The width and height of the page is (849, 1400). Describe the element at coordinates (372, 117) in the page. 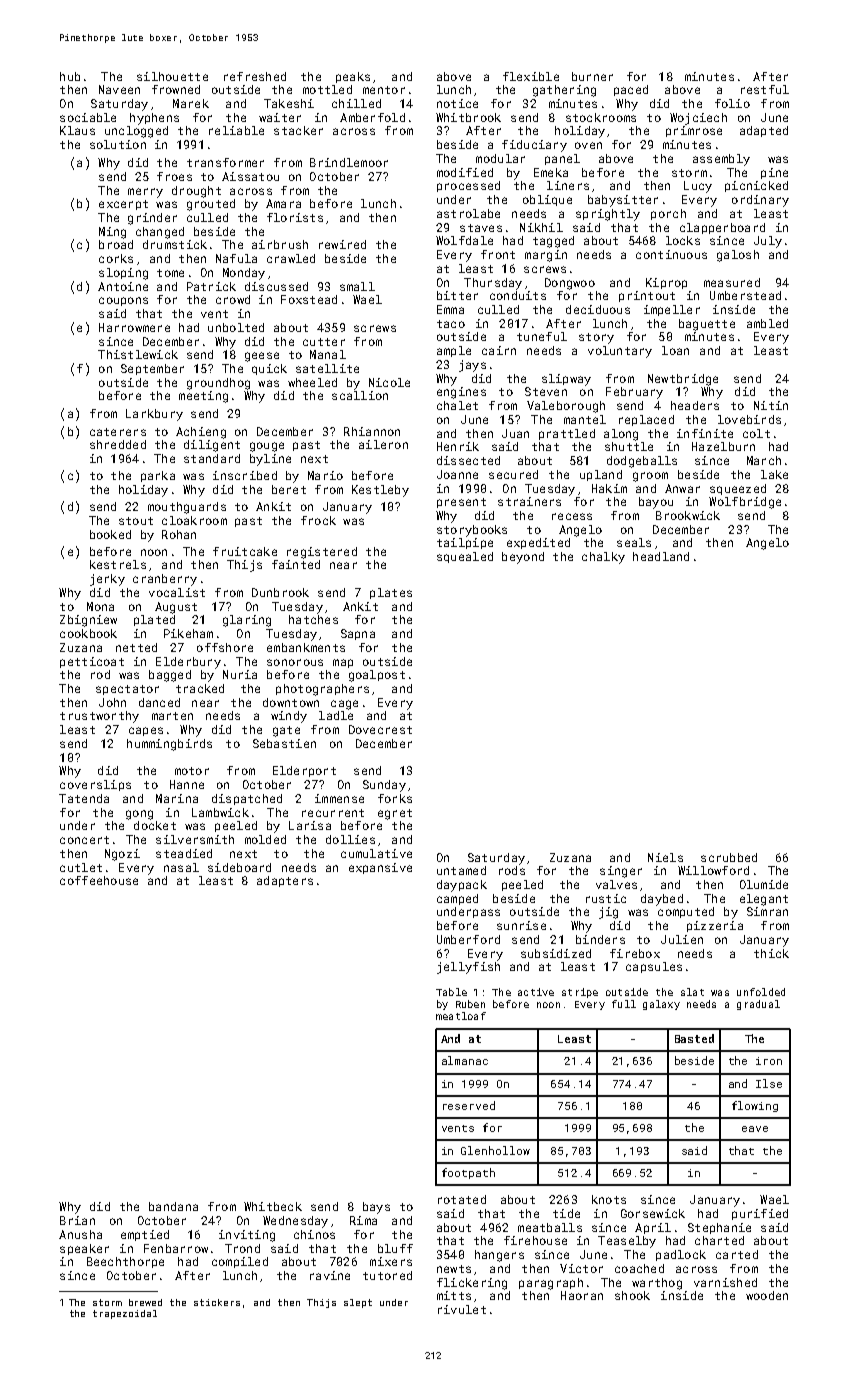

I see `Amberfold` at that location.
